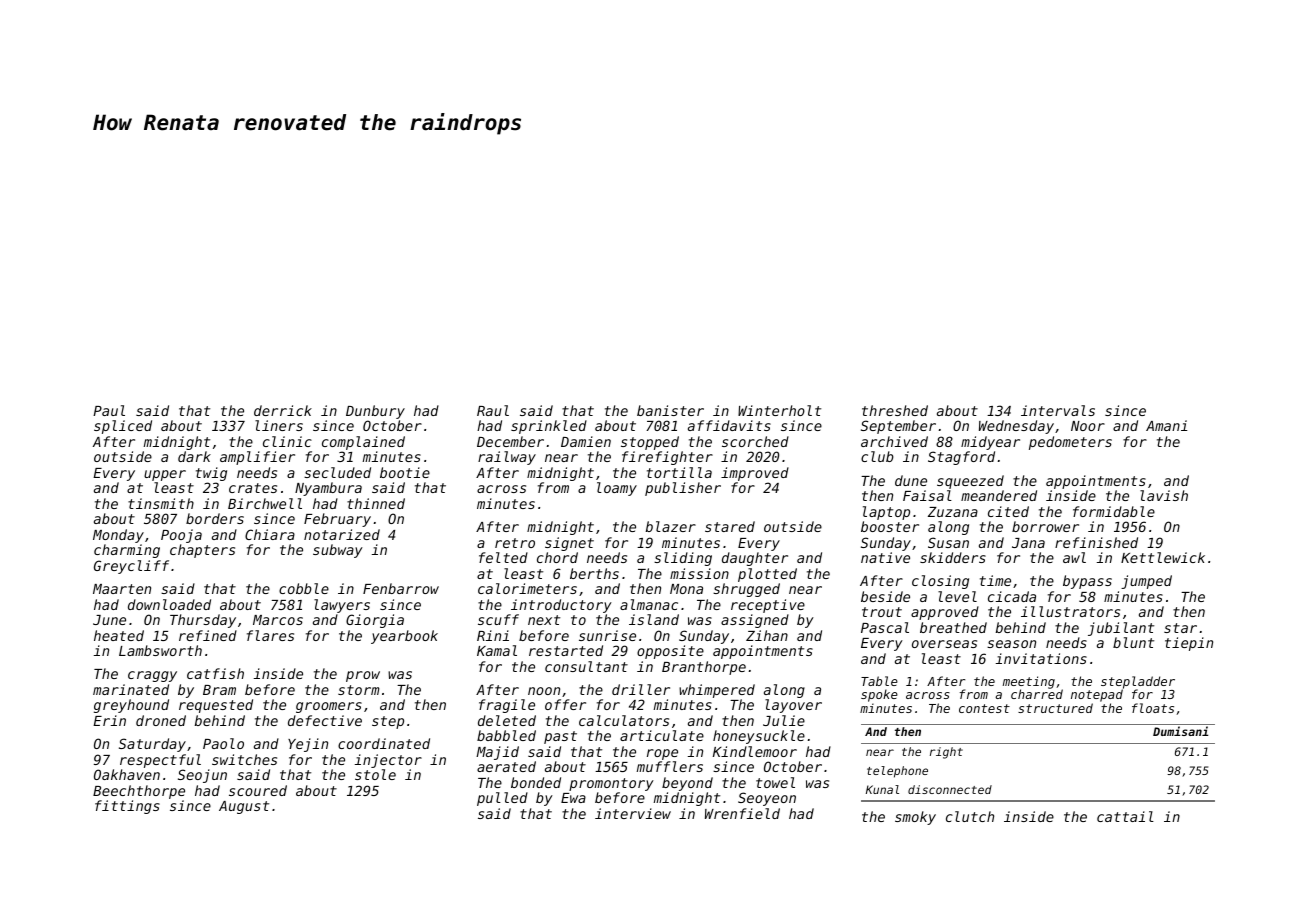 Image resolution: width=1308 pixels, height=924 pixels. What do you see at coordinates (879, 695) in the document?
I see `spoke` at bounding box center [879, 695].
